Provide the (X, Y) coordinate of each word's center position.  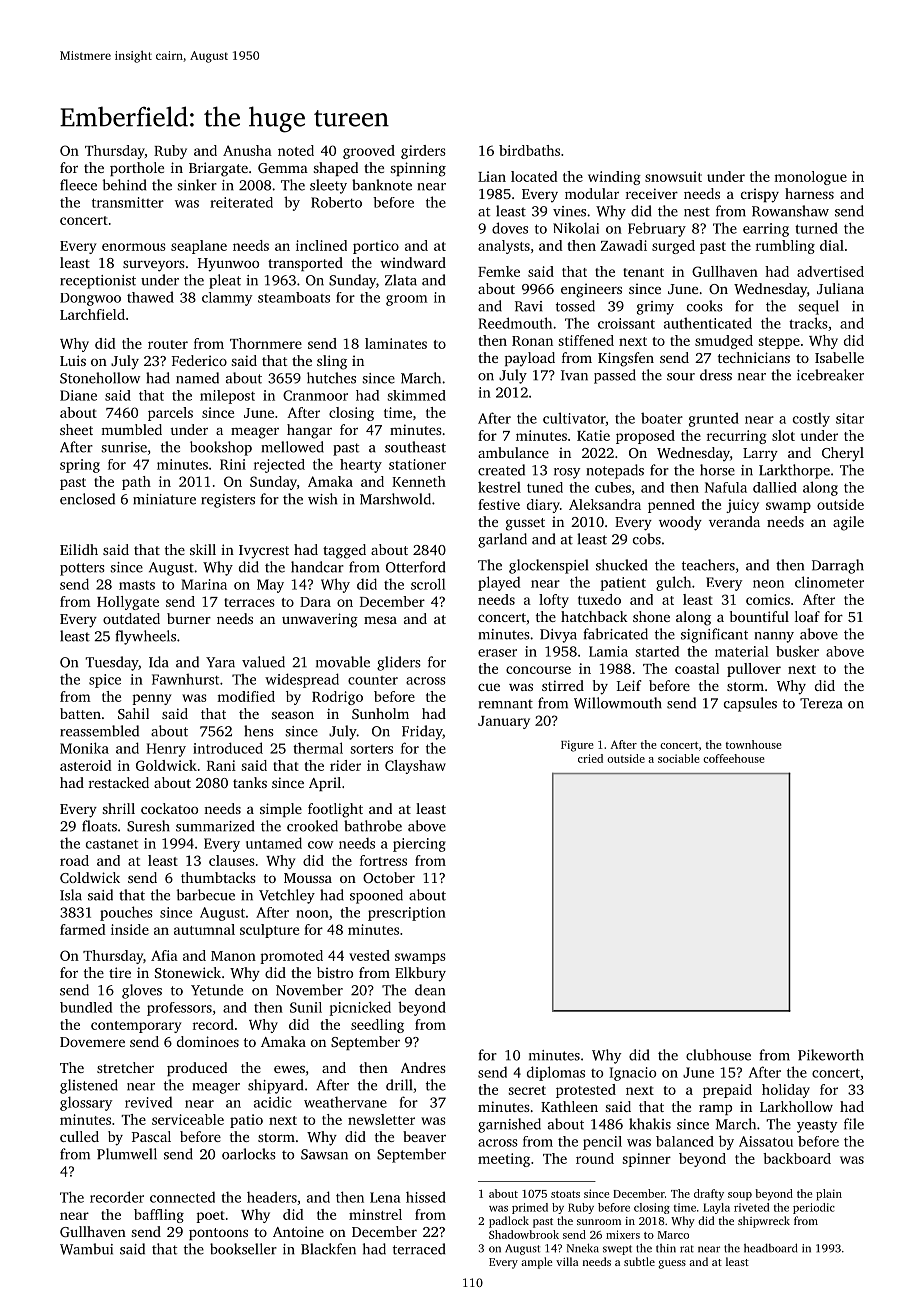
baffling (159, 1216)
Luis (73, 360)
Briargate (218, 169)
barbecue (206, 895)
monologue (810, 178)
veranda (734, 521)
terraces (249, 602)
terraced (419, 1249)
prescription (407, 914)
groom (406, 300)
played (499, 583)
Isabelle (839, 357)
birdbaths (529, 150)
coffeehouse (733, 758)
